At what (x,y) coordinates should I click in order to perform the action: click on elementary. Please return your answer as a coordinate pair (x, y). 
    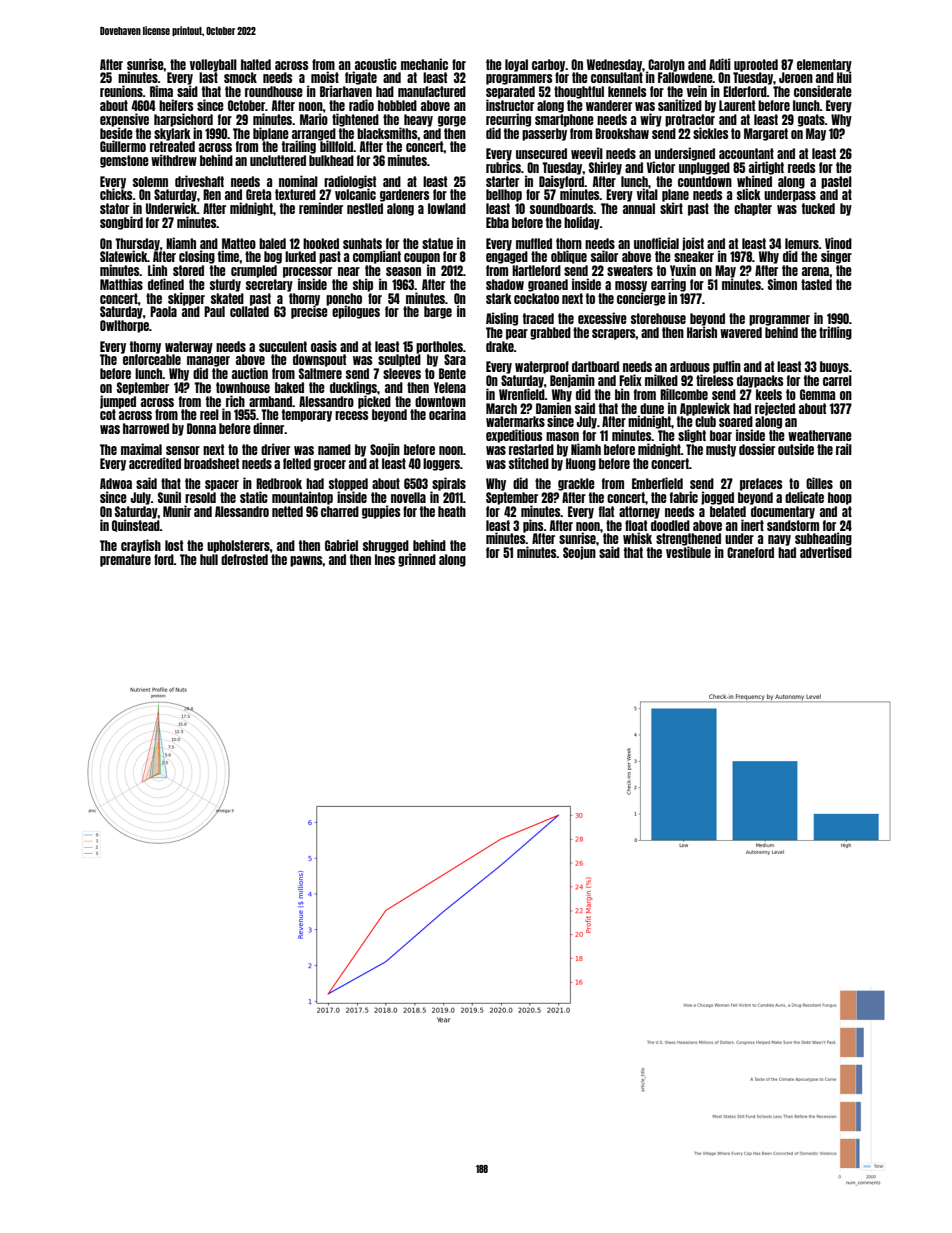
    Looking at the image, I should click on (824, 65).
